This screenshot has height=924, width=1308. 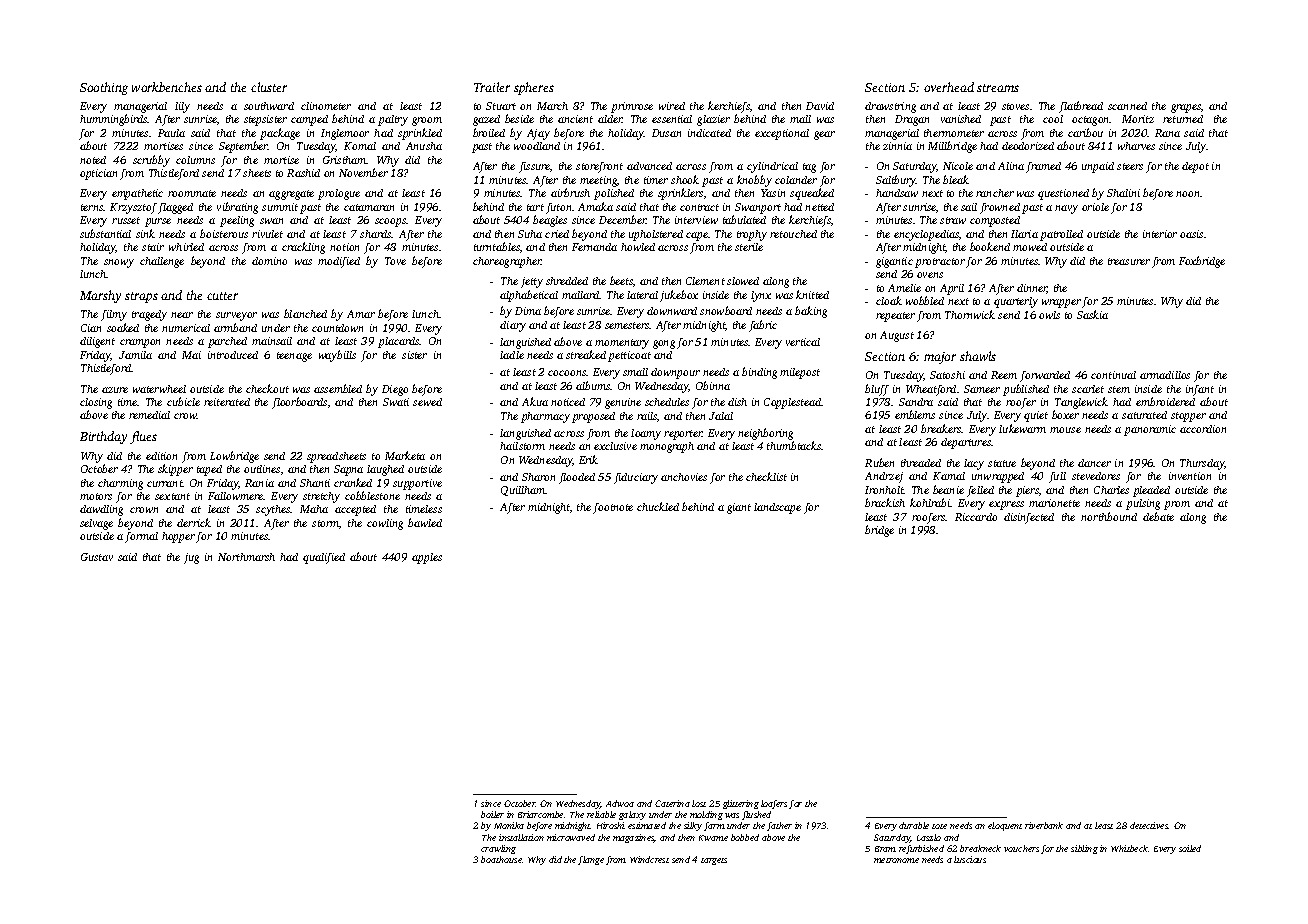 I want to click on boathouse, so click(x=501, y=859).
